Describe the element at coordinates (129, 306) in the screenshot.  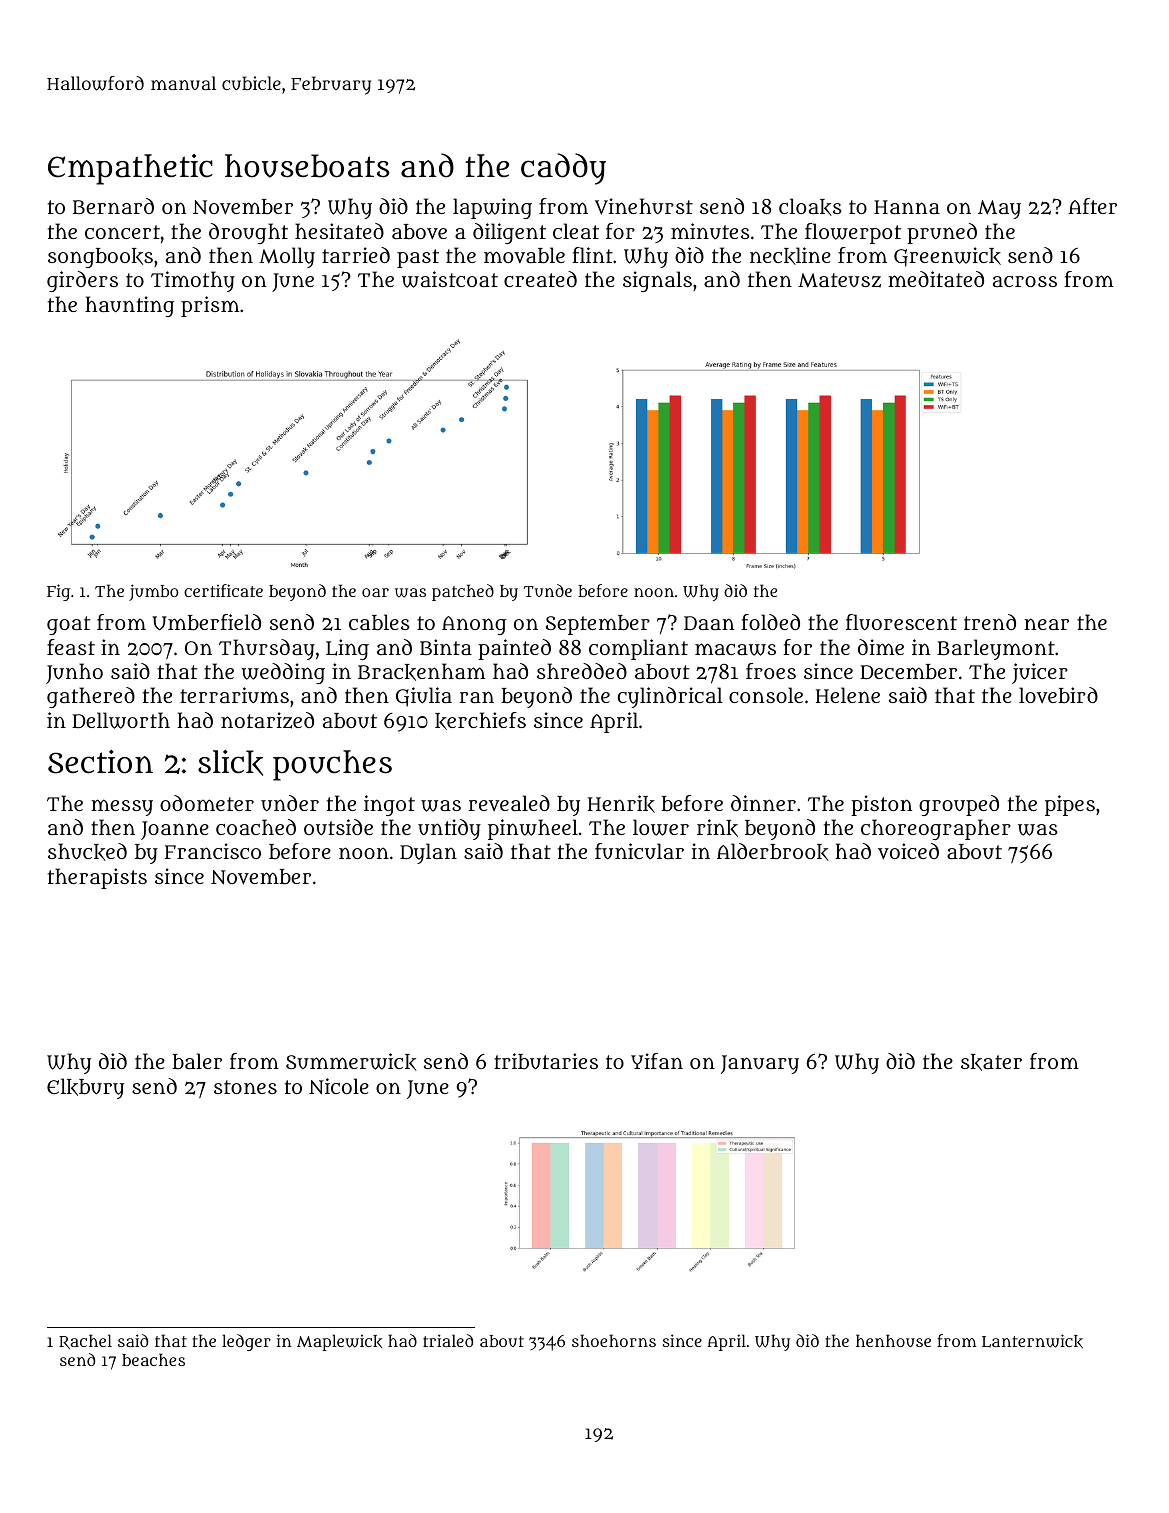
I see `haunting` at that location.
